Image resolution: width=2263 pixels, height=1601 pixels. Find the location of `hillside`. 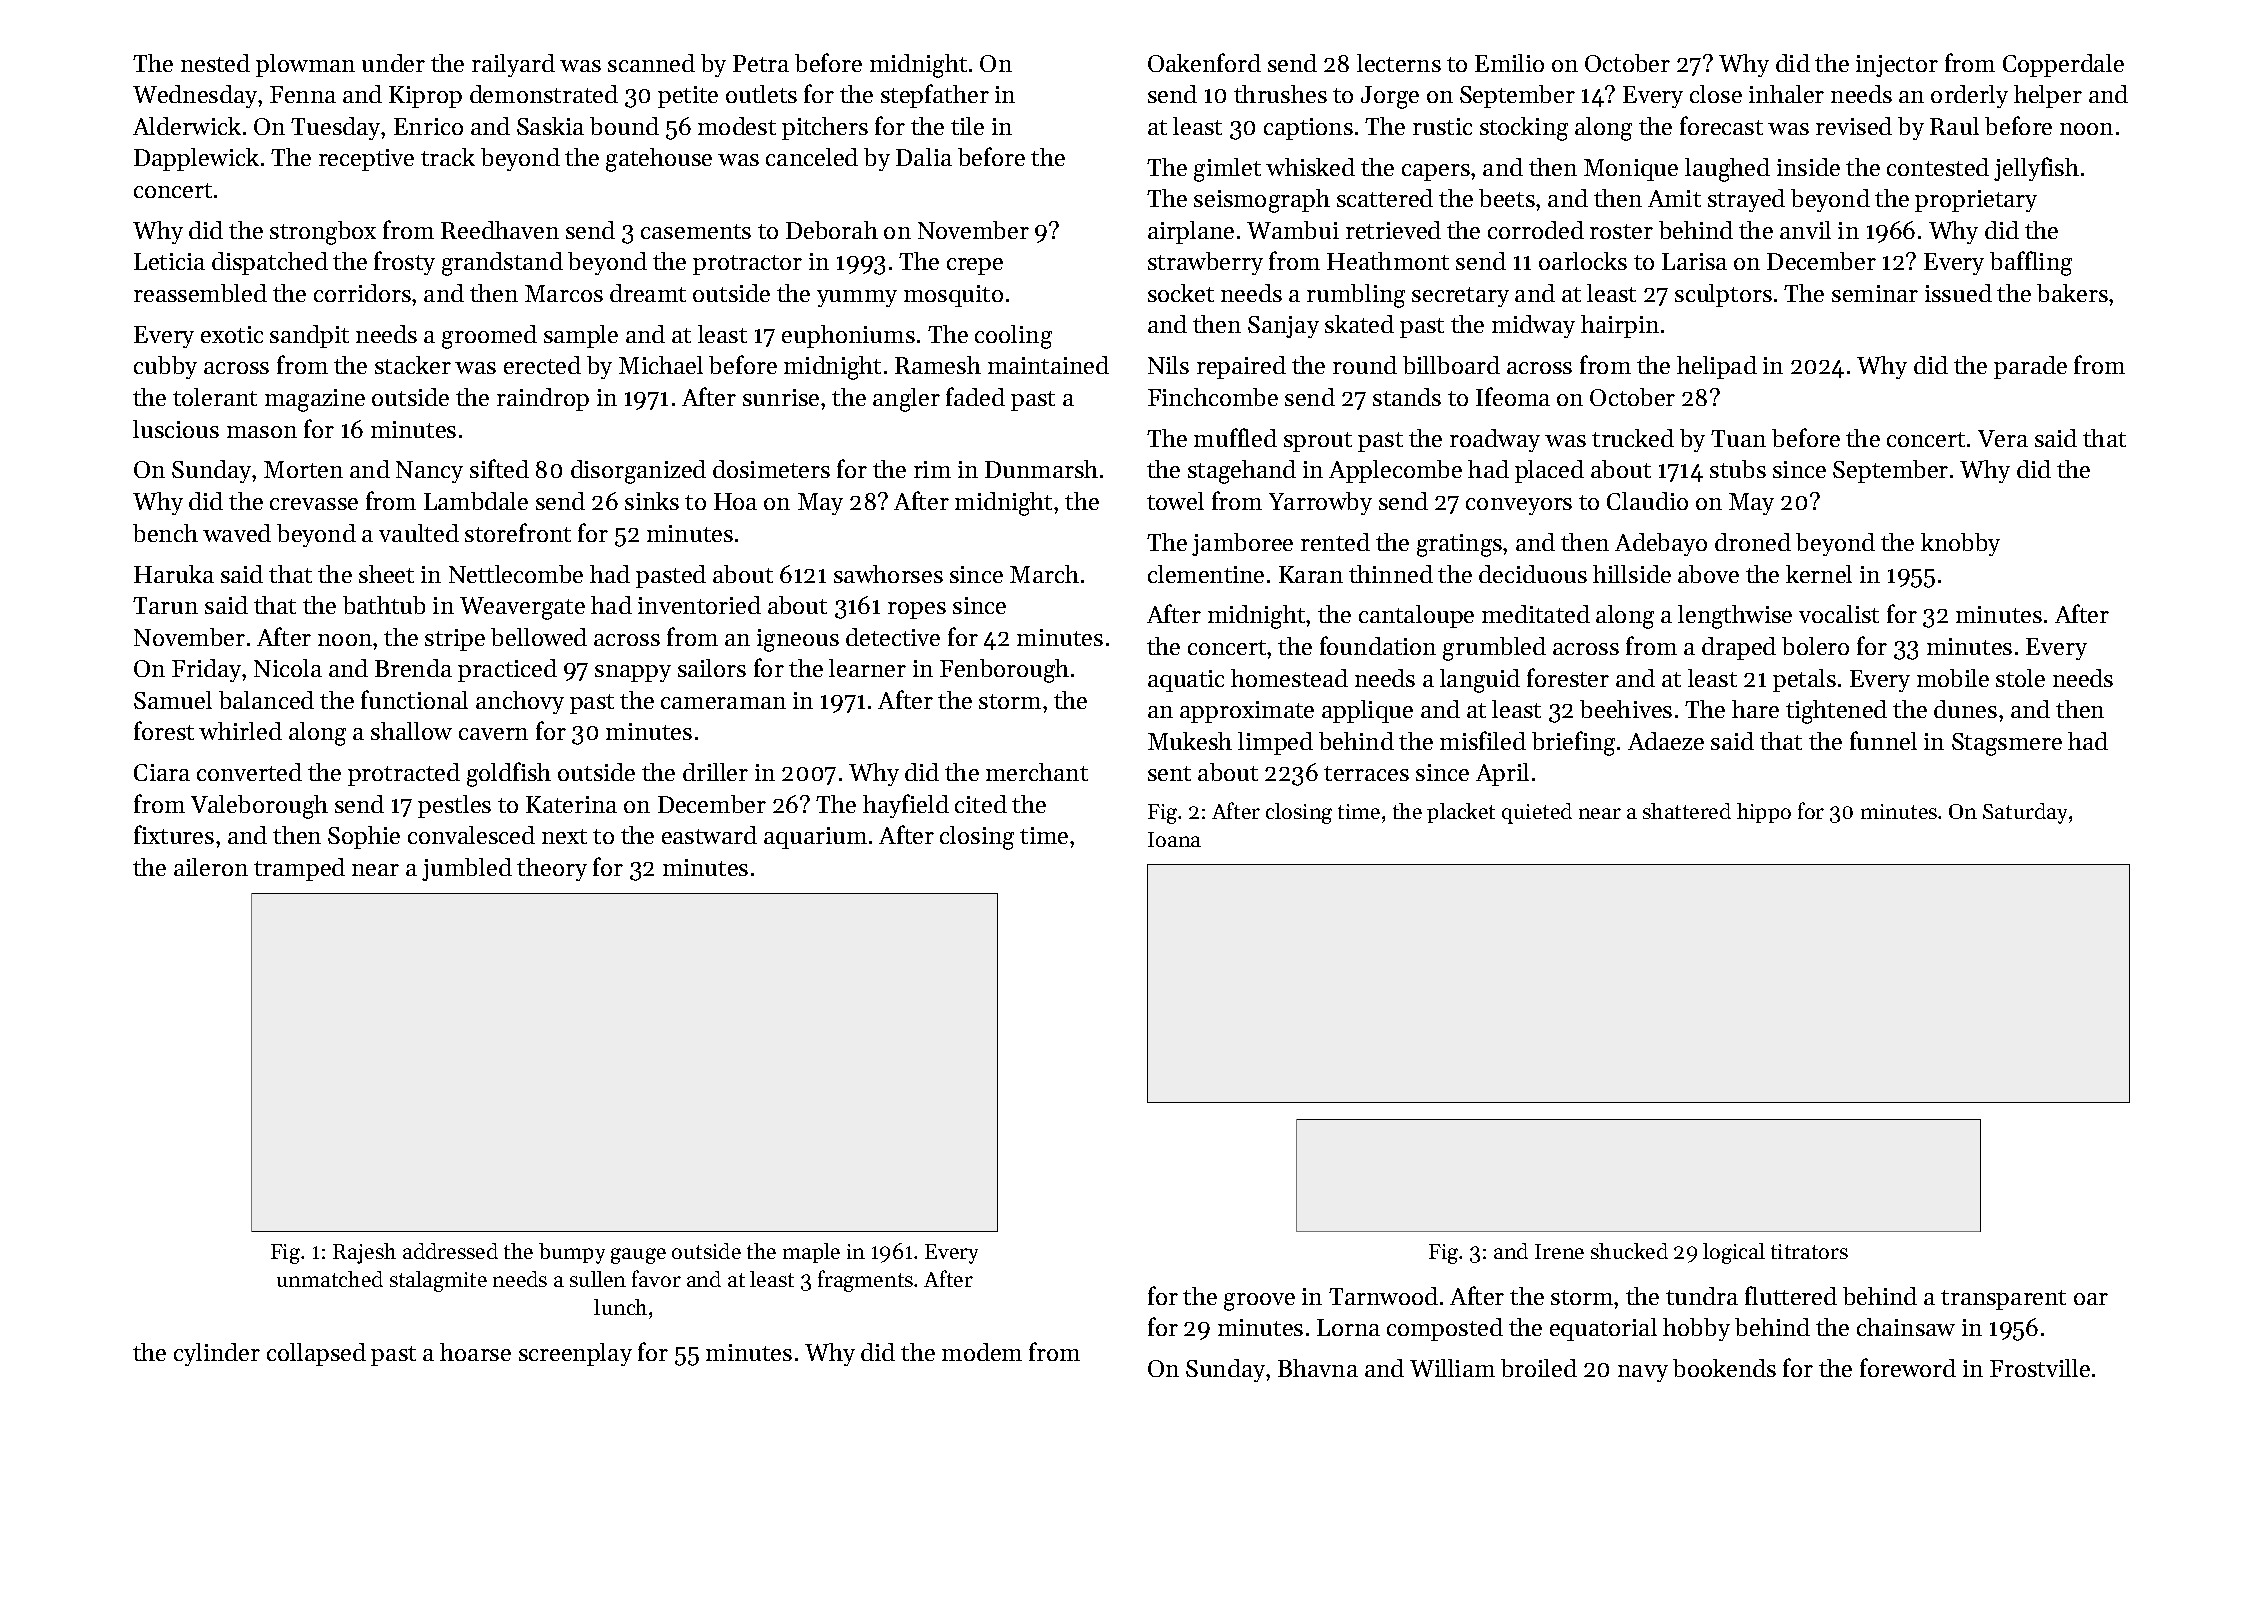

hillside is located at coordinates (1632, 574).
